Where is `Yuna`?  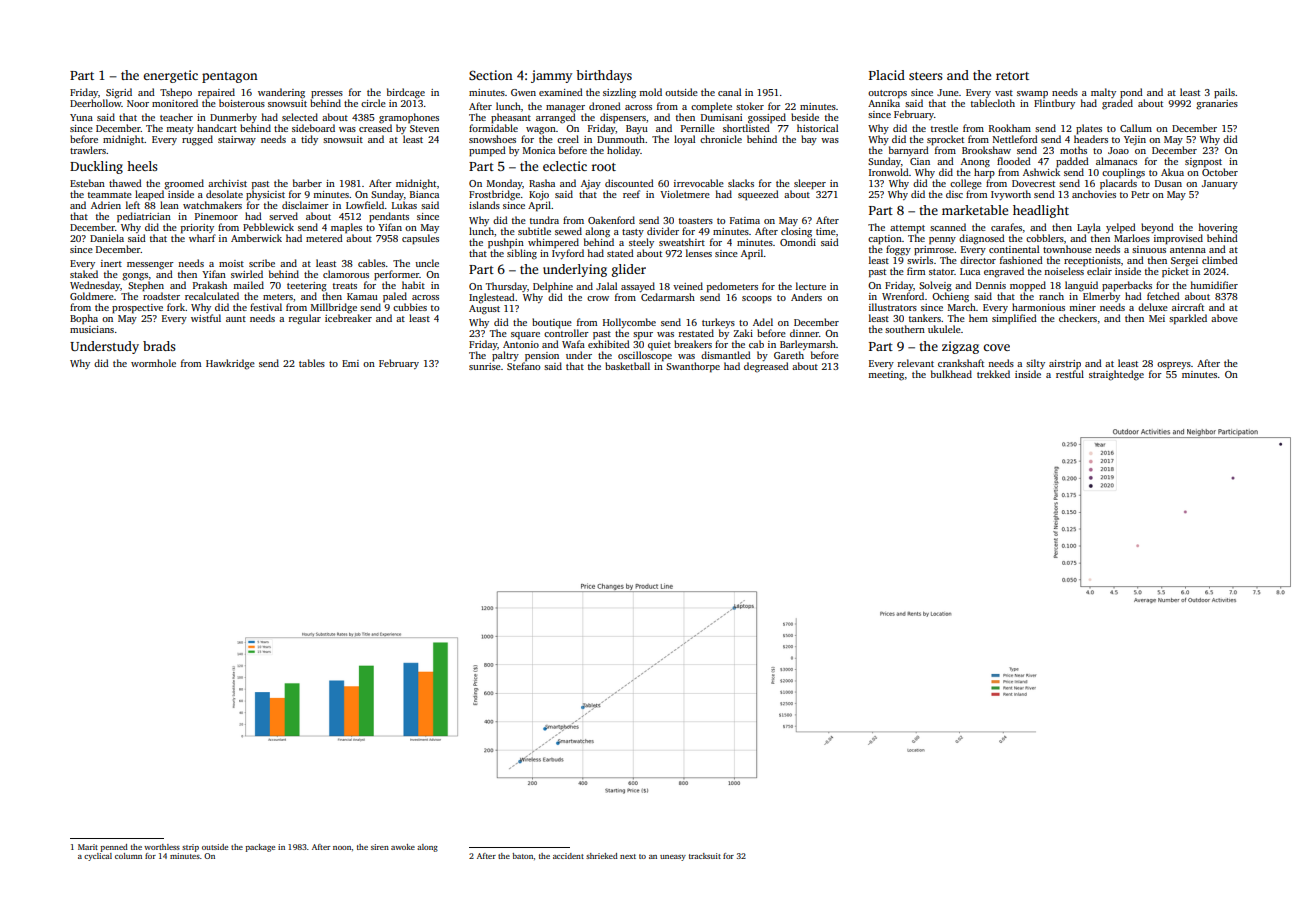 Yuna is located at coordinates (81, 117).
